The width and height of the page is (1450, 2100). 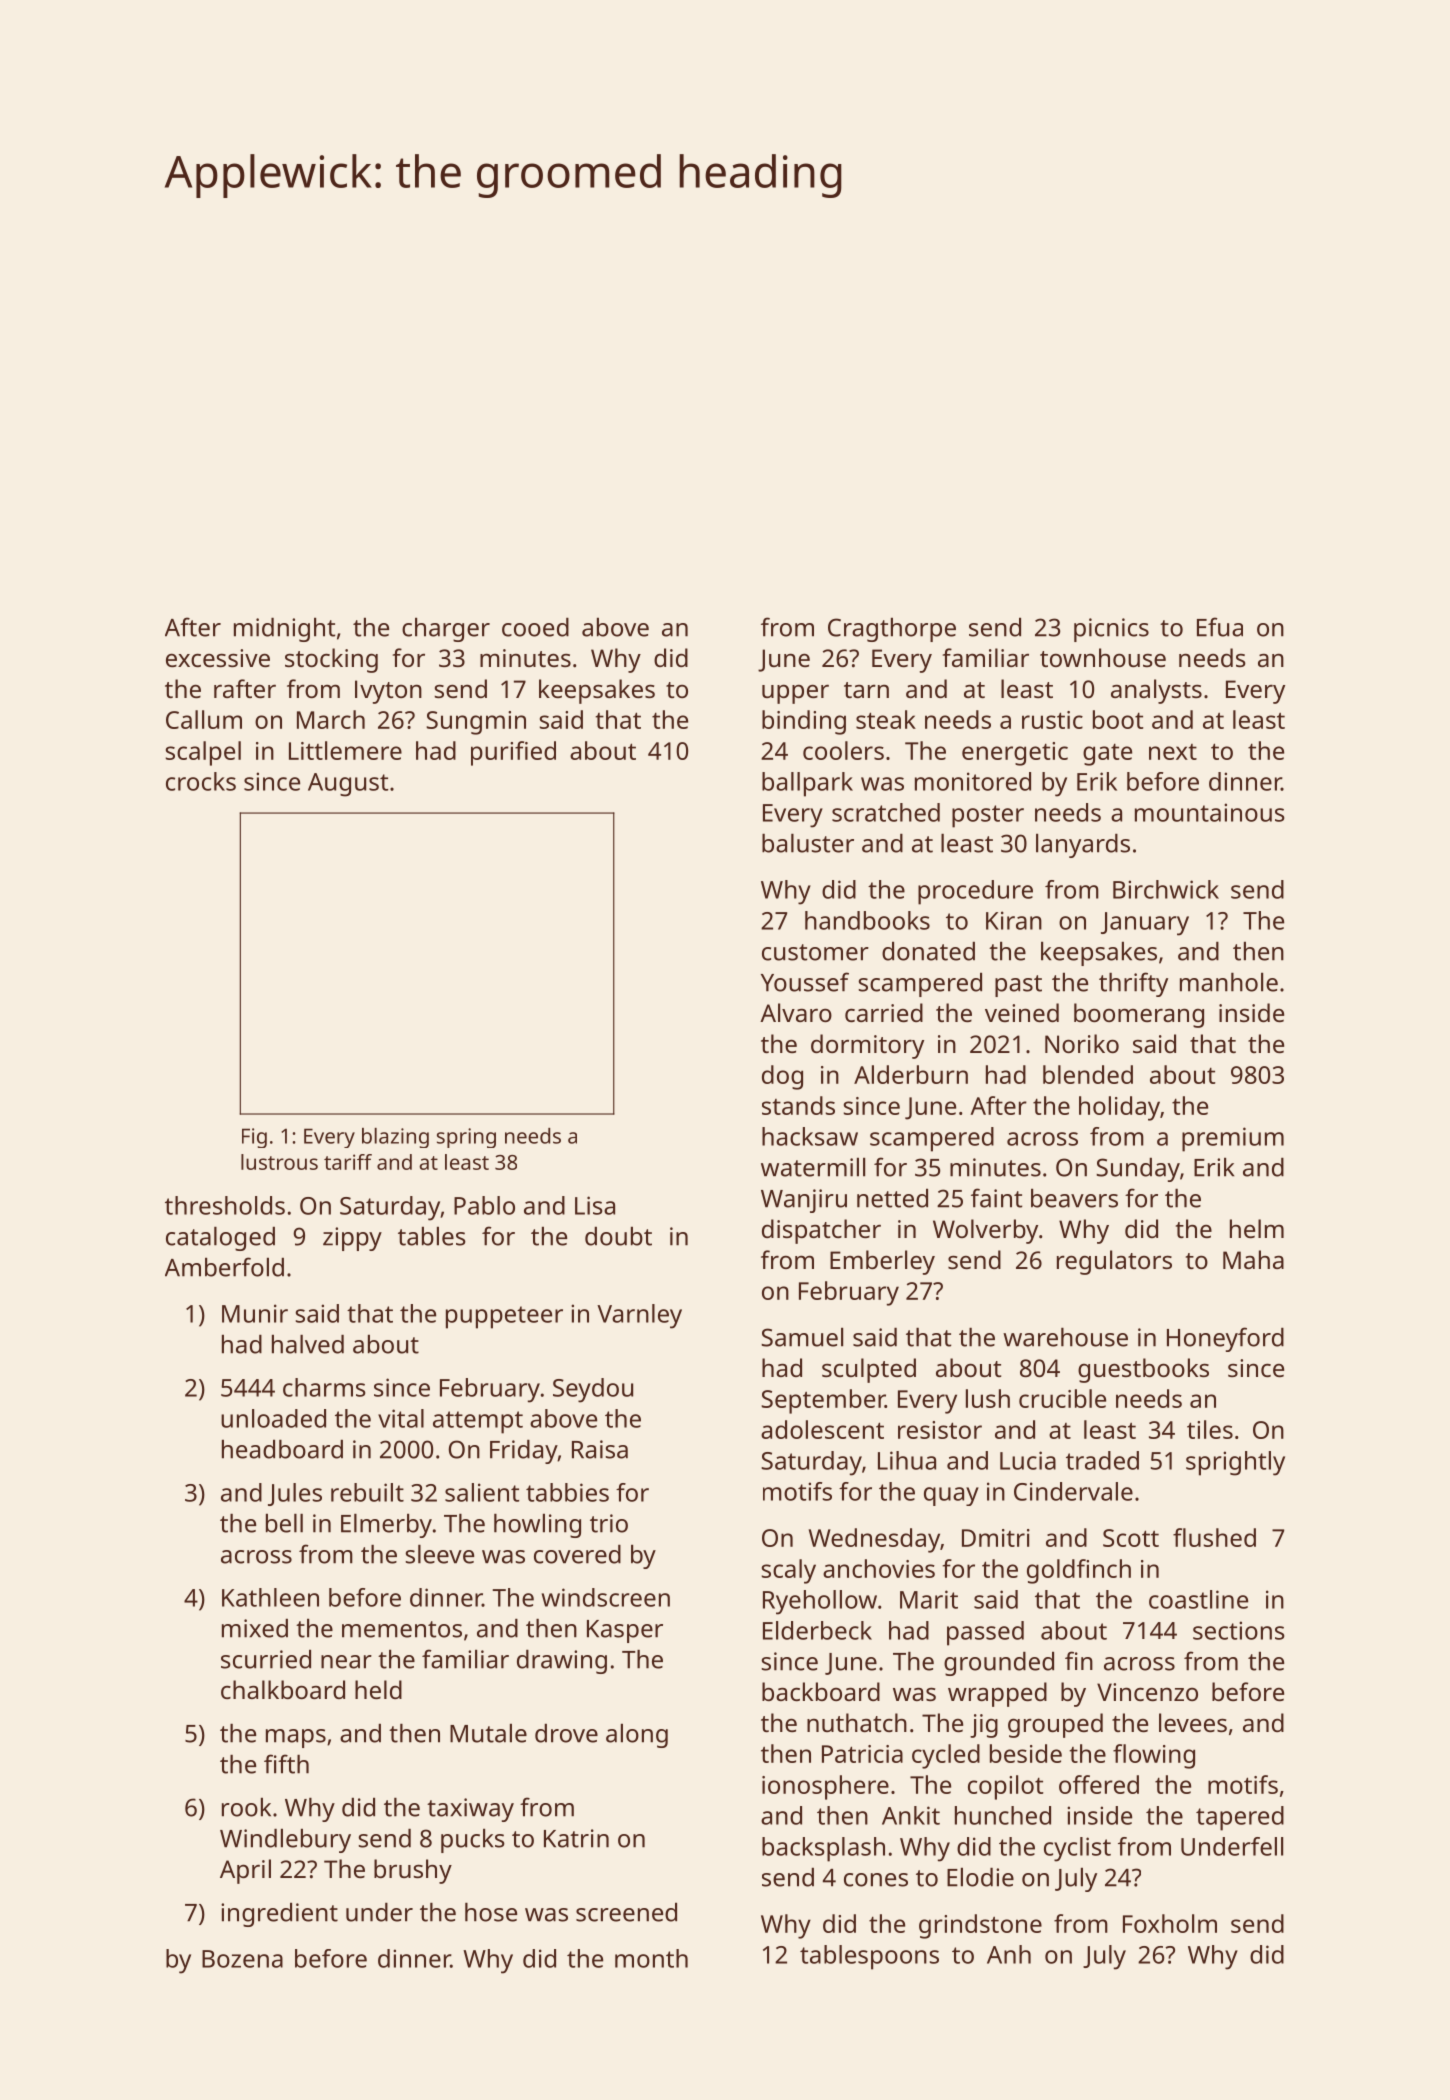 I want to click on warehouse, so click(x=1065, y=1337).
